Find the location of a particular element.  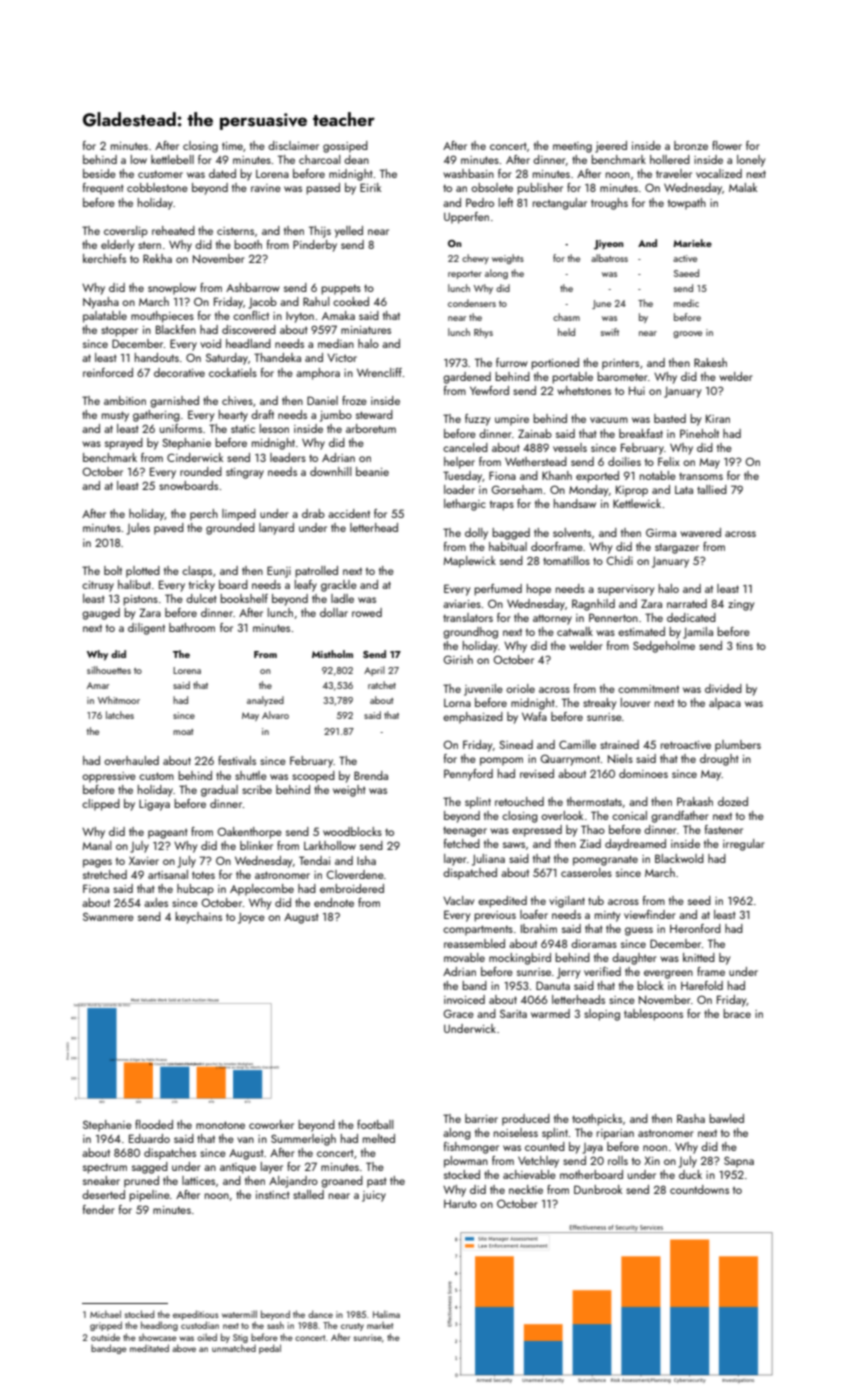

portioned is located at coordinates (555, 364).
